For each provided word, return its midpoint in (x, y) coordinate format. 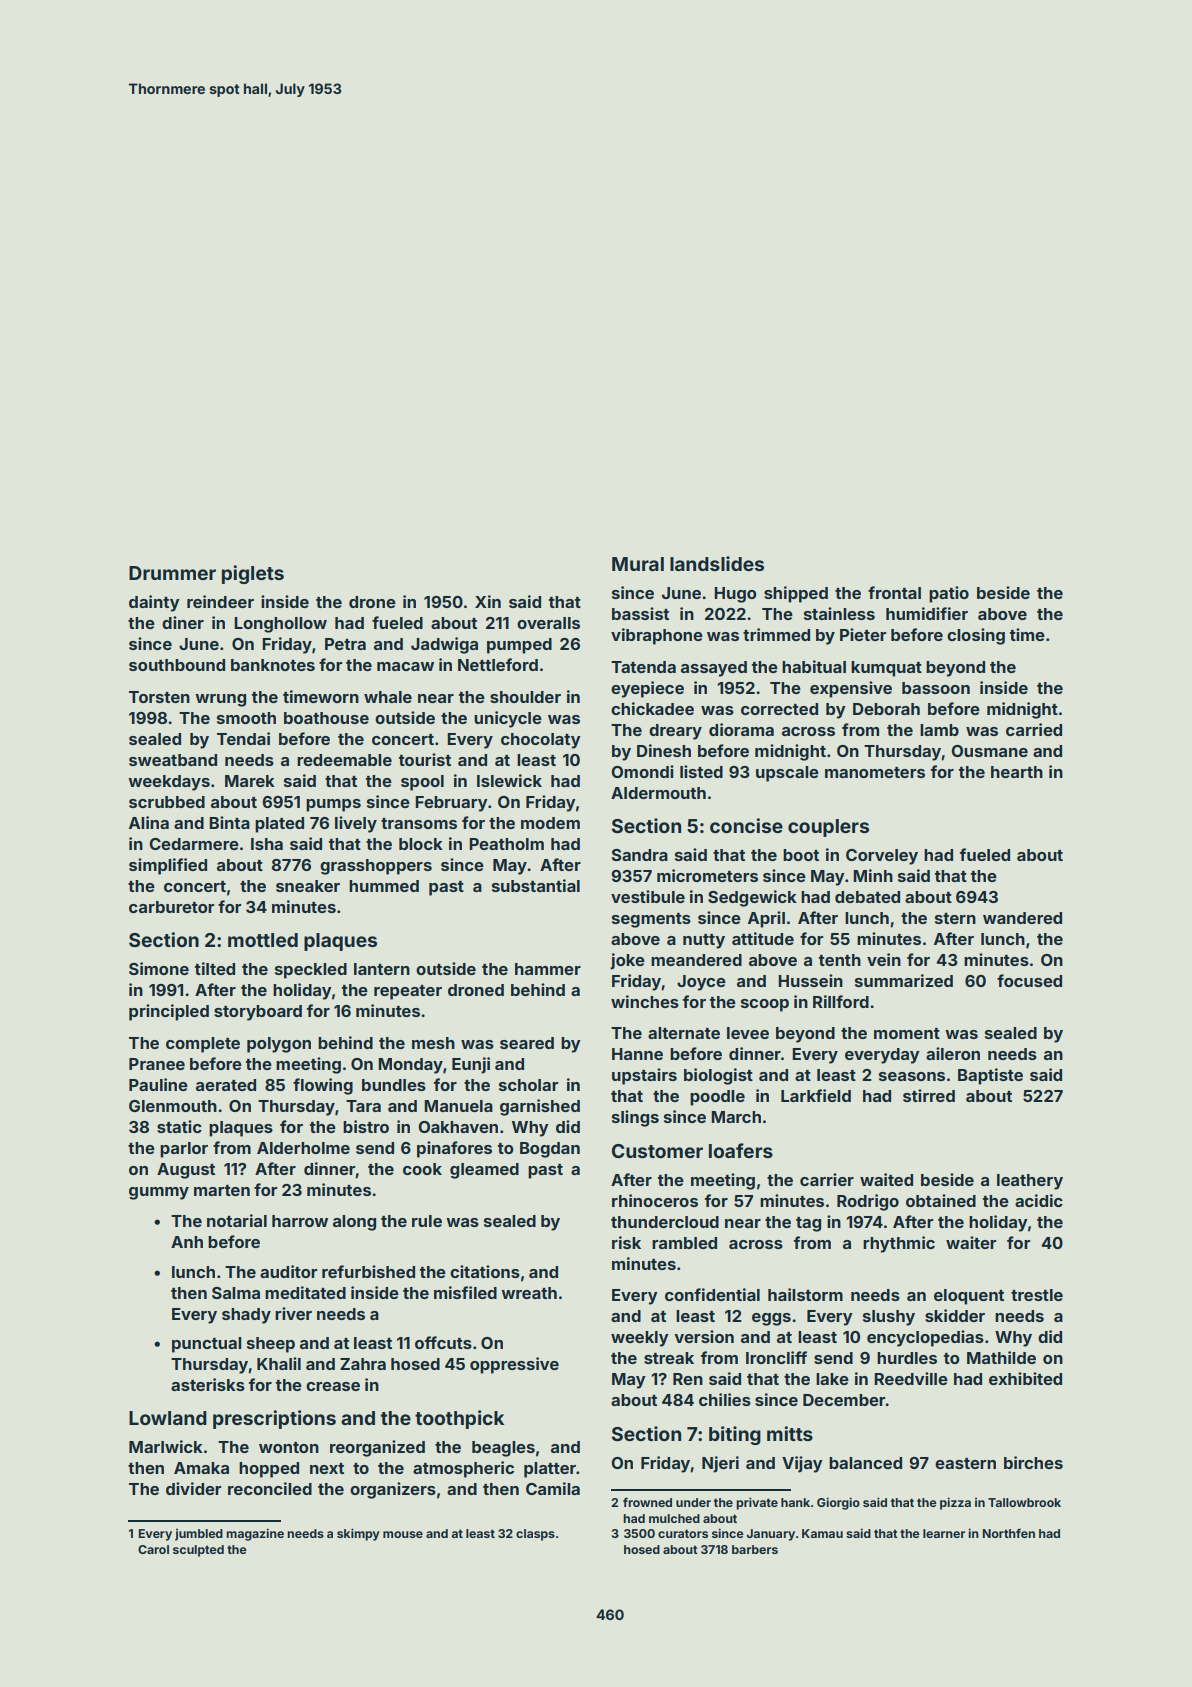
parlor (184, 1150)
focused (1029, 980)
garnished (540, 1107)
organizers (393, 1490)
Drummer (172, 573)
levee (748, 1033)
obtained (941, 1200)
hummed (384, 886)
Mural (638, 564)
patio (949, 594)
